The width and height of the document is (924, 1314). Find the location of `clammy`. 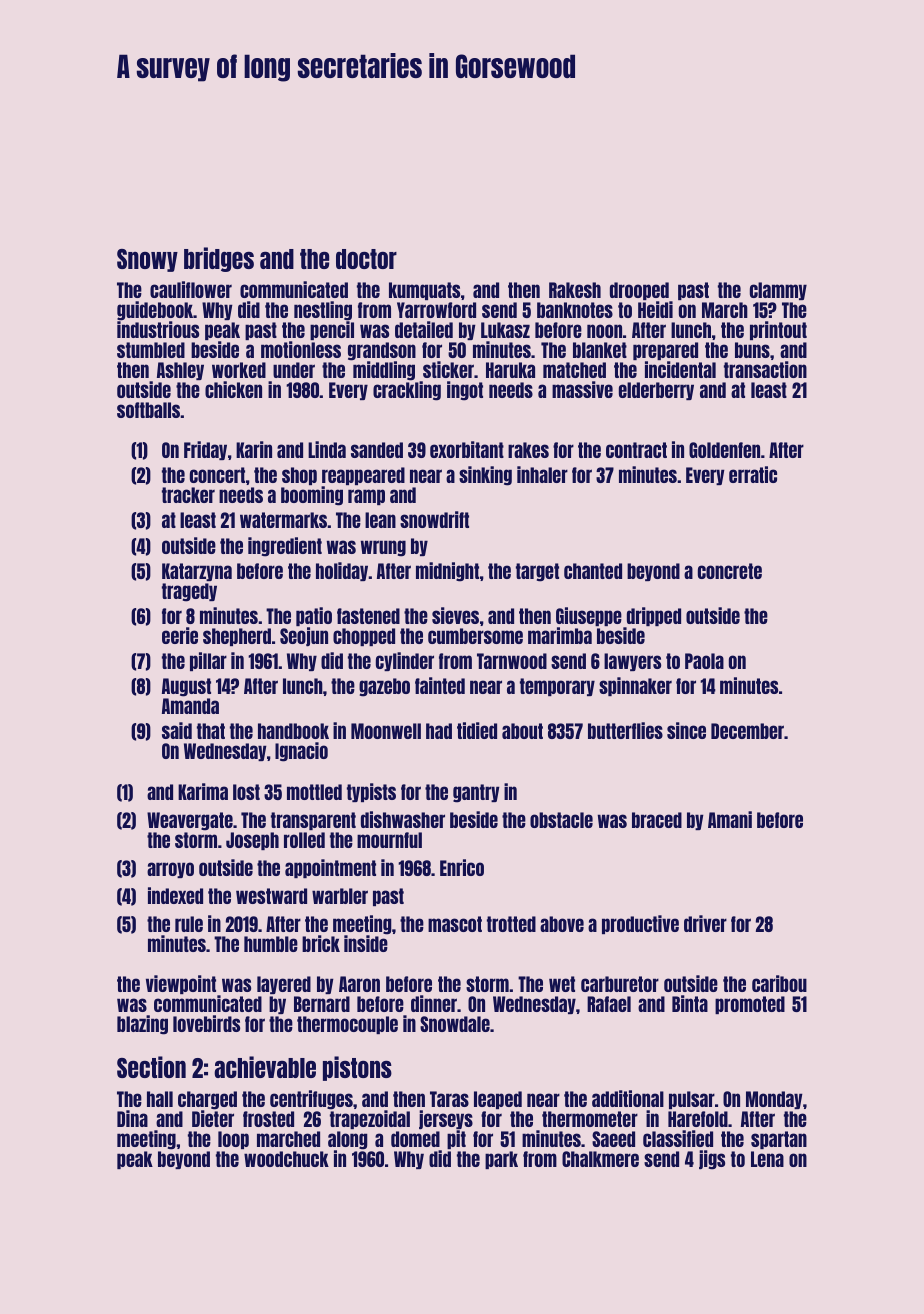

clammy is located at coordinates (778, 291).
